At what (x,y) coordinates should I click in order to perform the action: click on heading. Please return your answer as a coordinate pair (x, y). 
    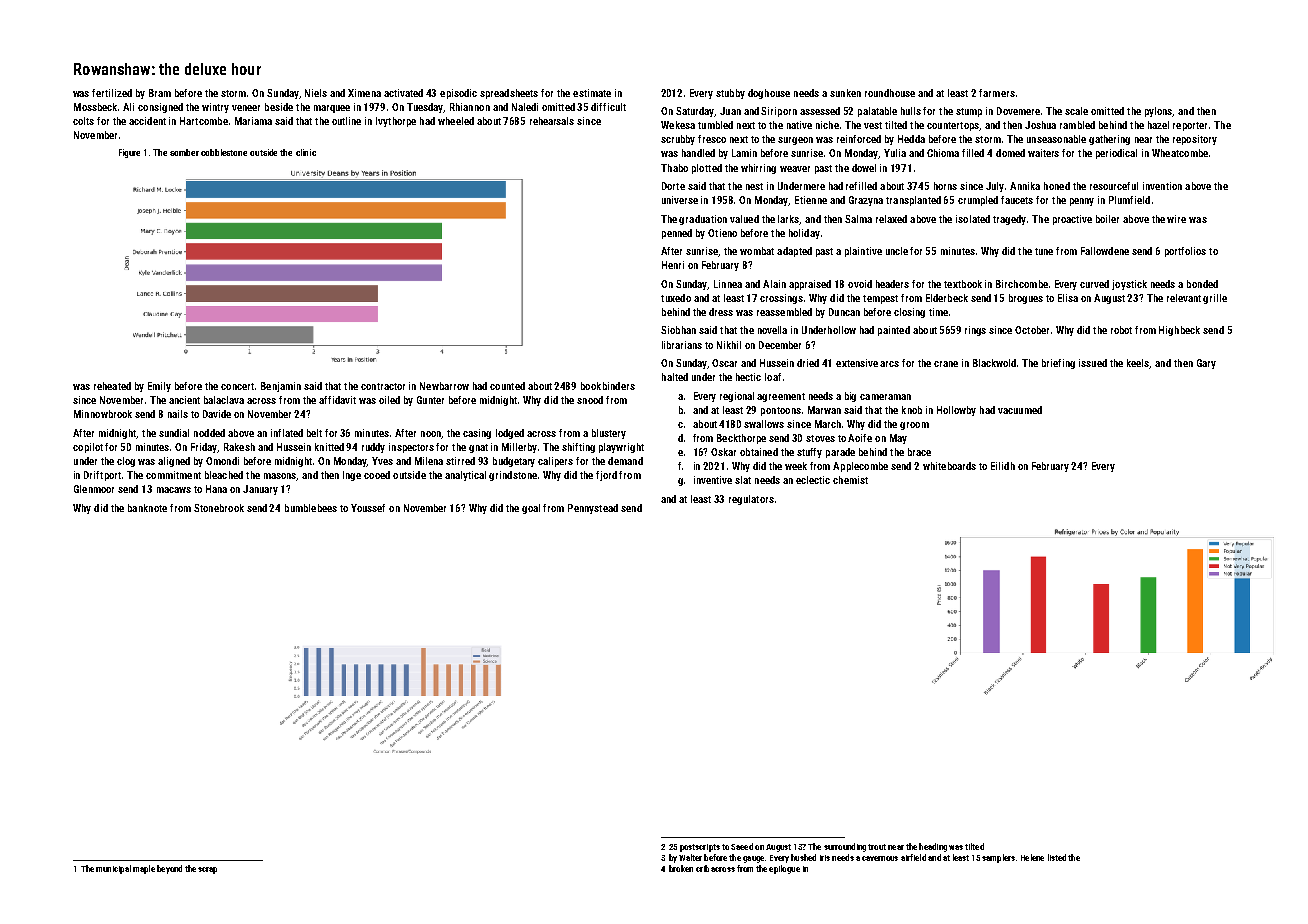
    Looking at the image, I should click on (933, 847).
